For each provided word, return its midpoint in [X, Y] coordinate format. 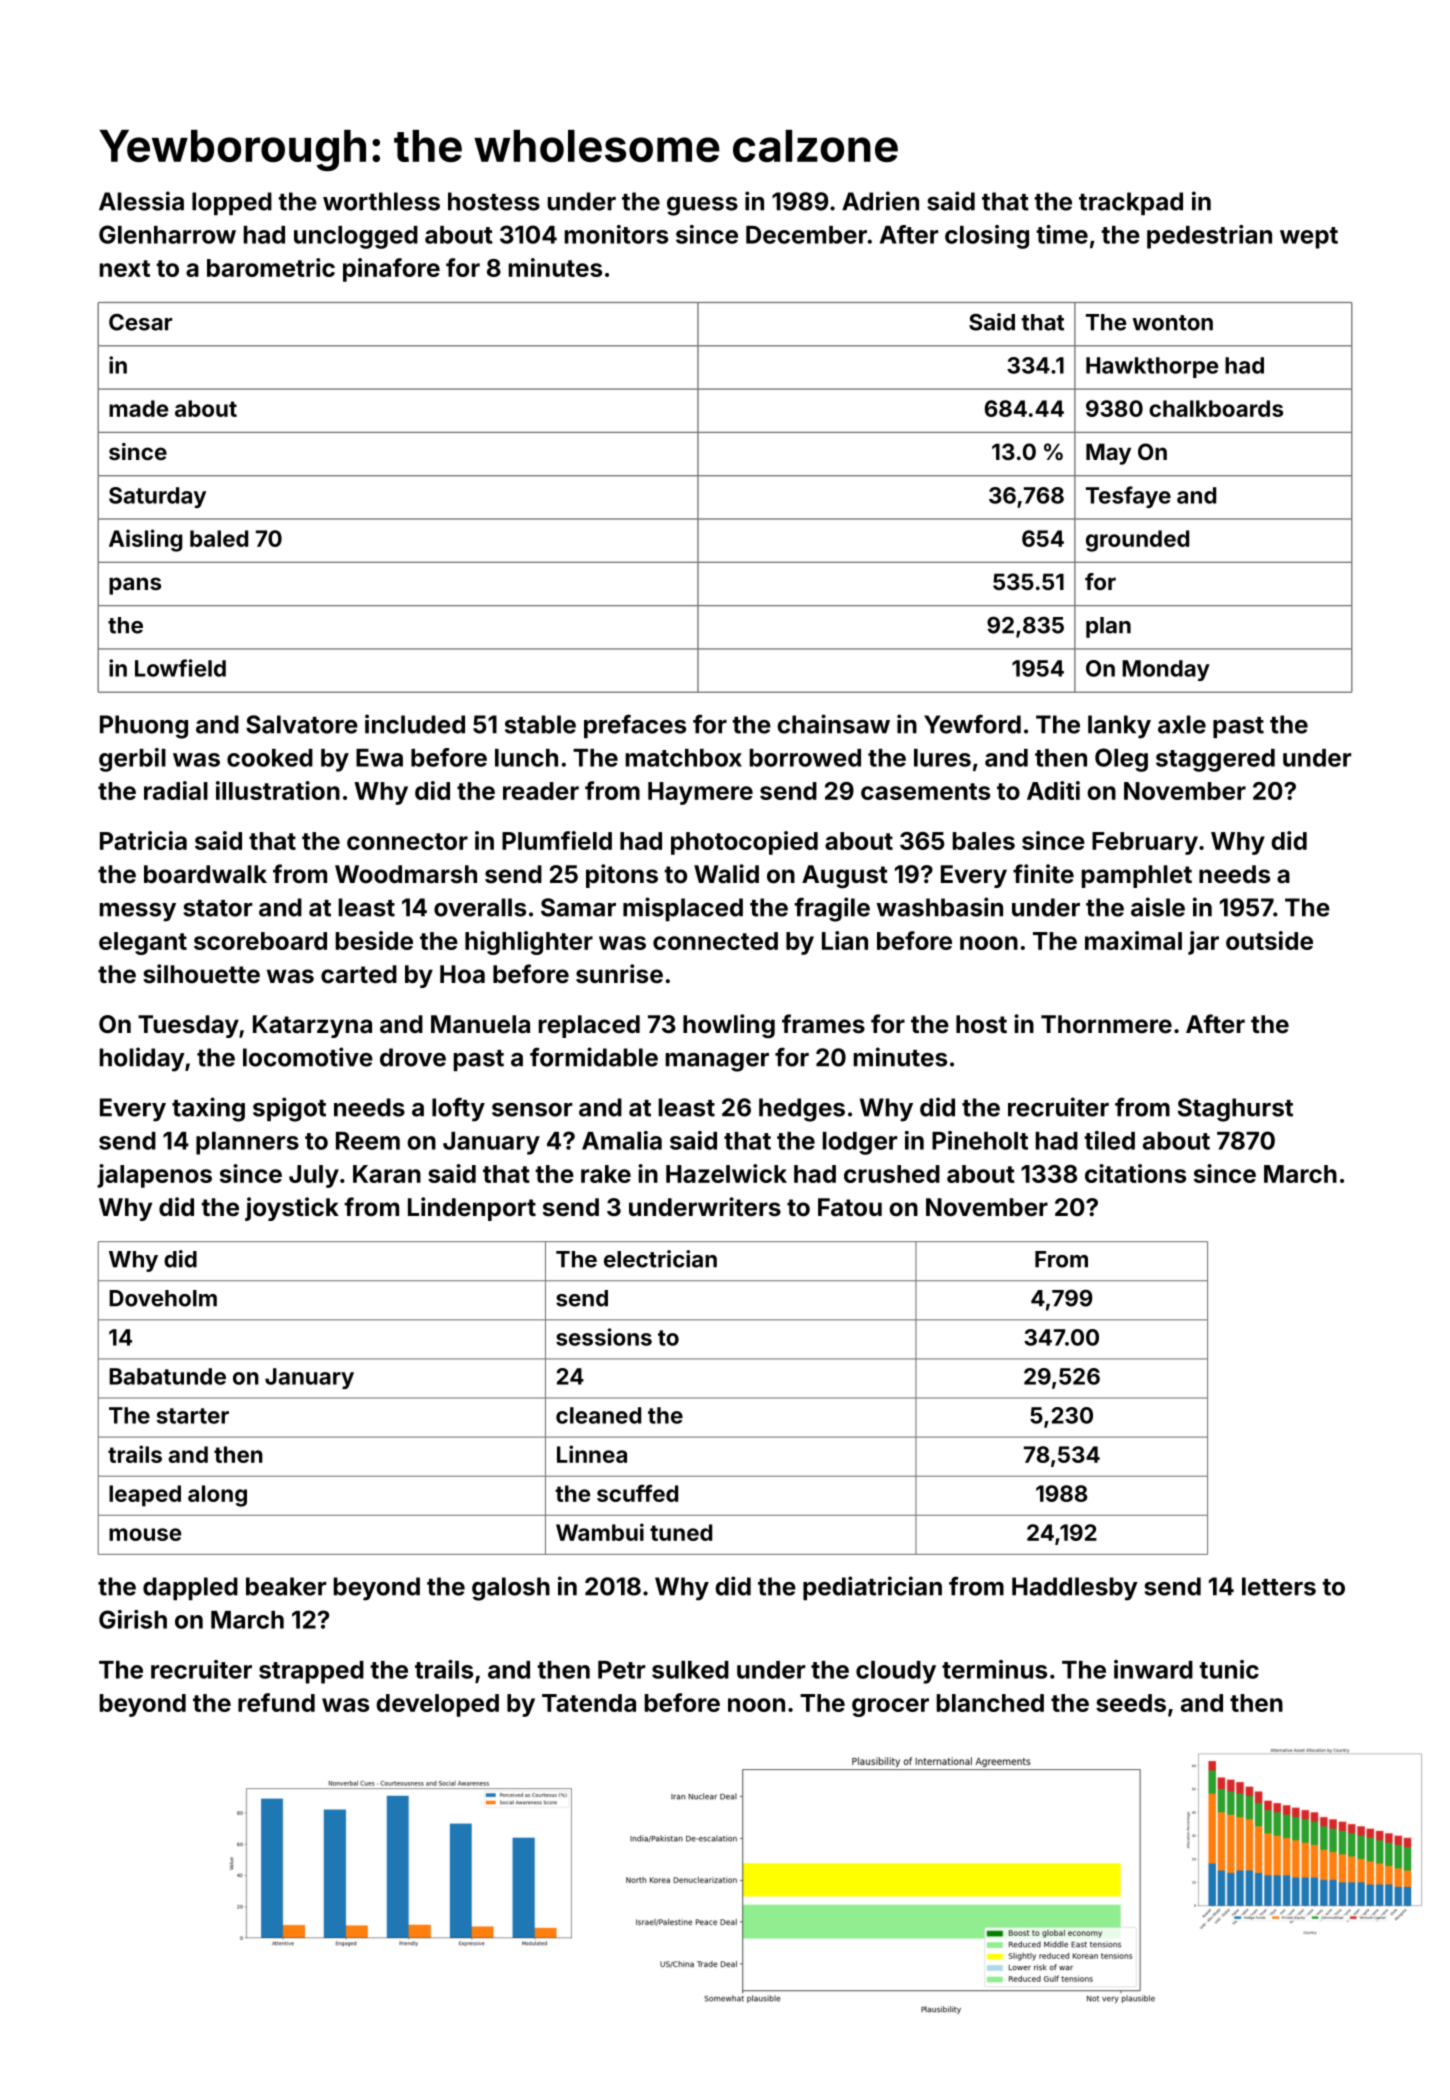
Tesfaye [1128, 497]
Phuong [144, 727]
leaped [145, 1496]
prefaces [635, 726]
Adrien [880, 201]
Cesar [140, 322]
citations [1135, 1173]
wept [1309, 238]
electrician [660, 1259]
